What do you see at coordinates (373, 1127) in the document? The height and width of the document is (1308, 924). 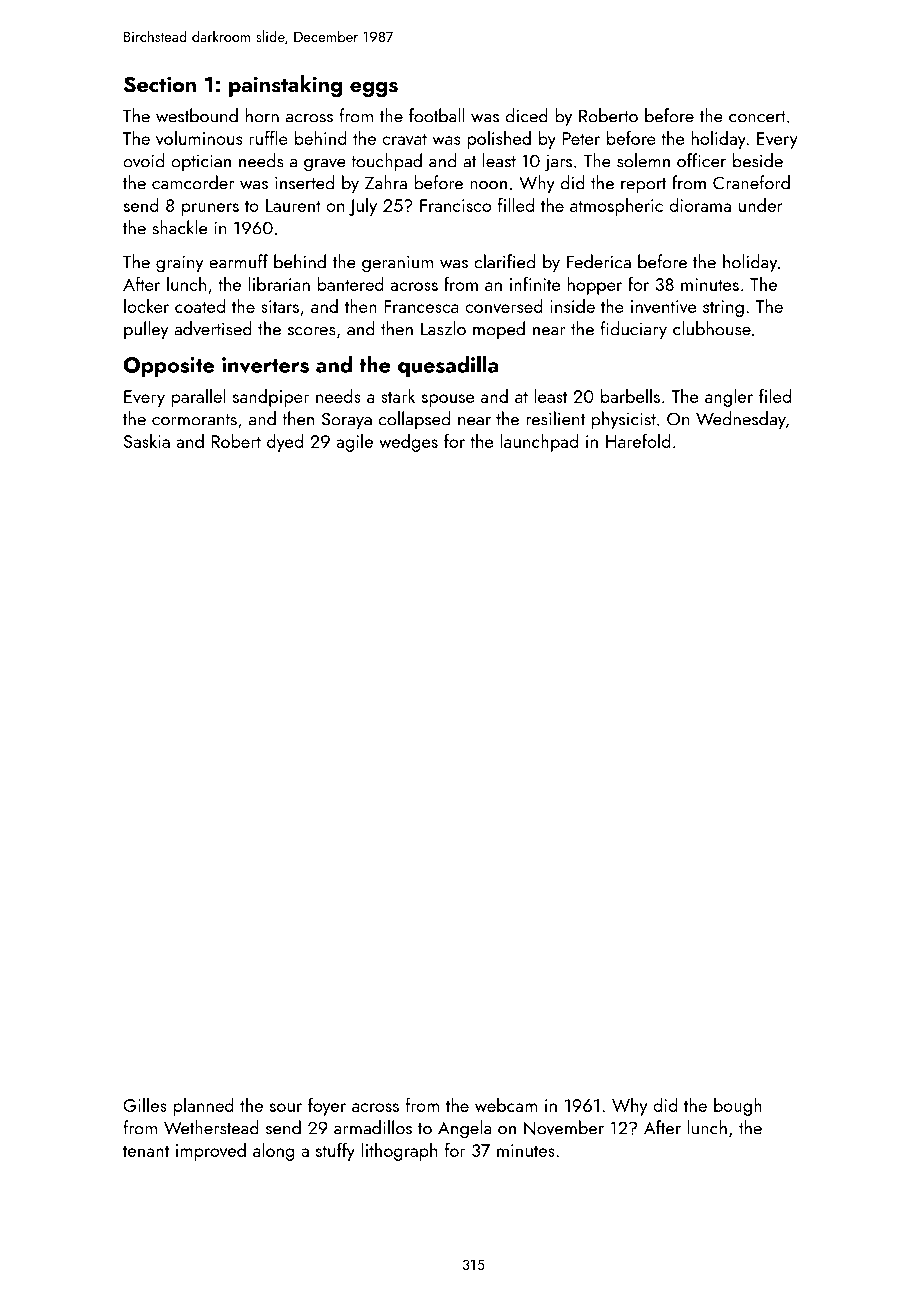 I see `armadillos` at bounding box center [373, 1127].
